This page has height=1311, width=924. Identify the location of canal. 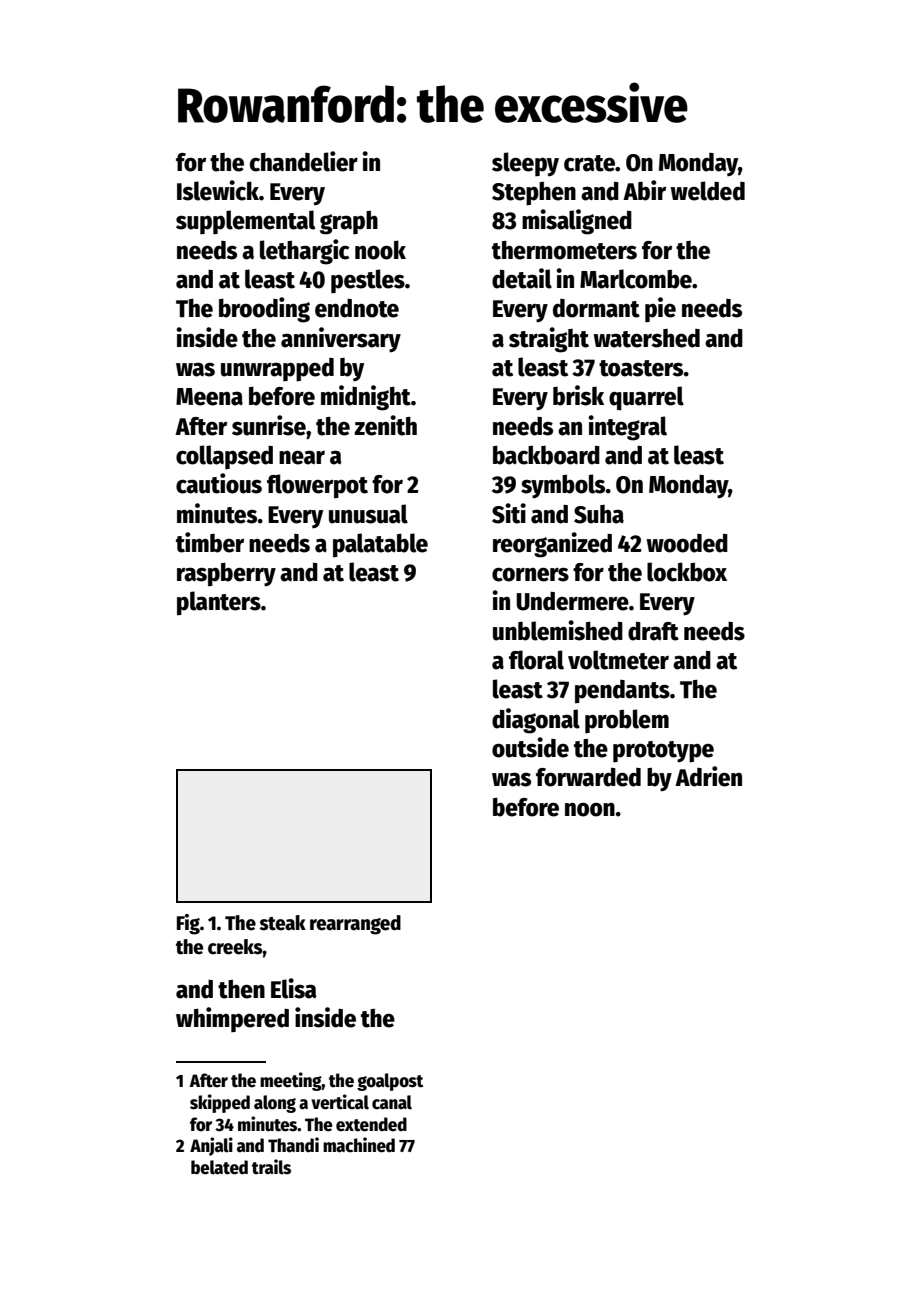
(392, 1102).
